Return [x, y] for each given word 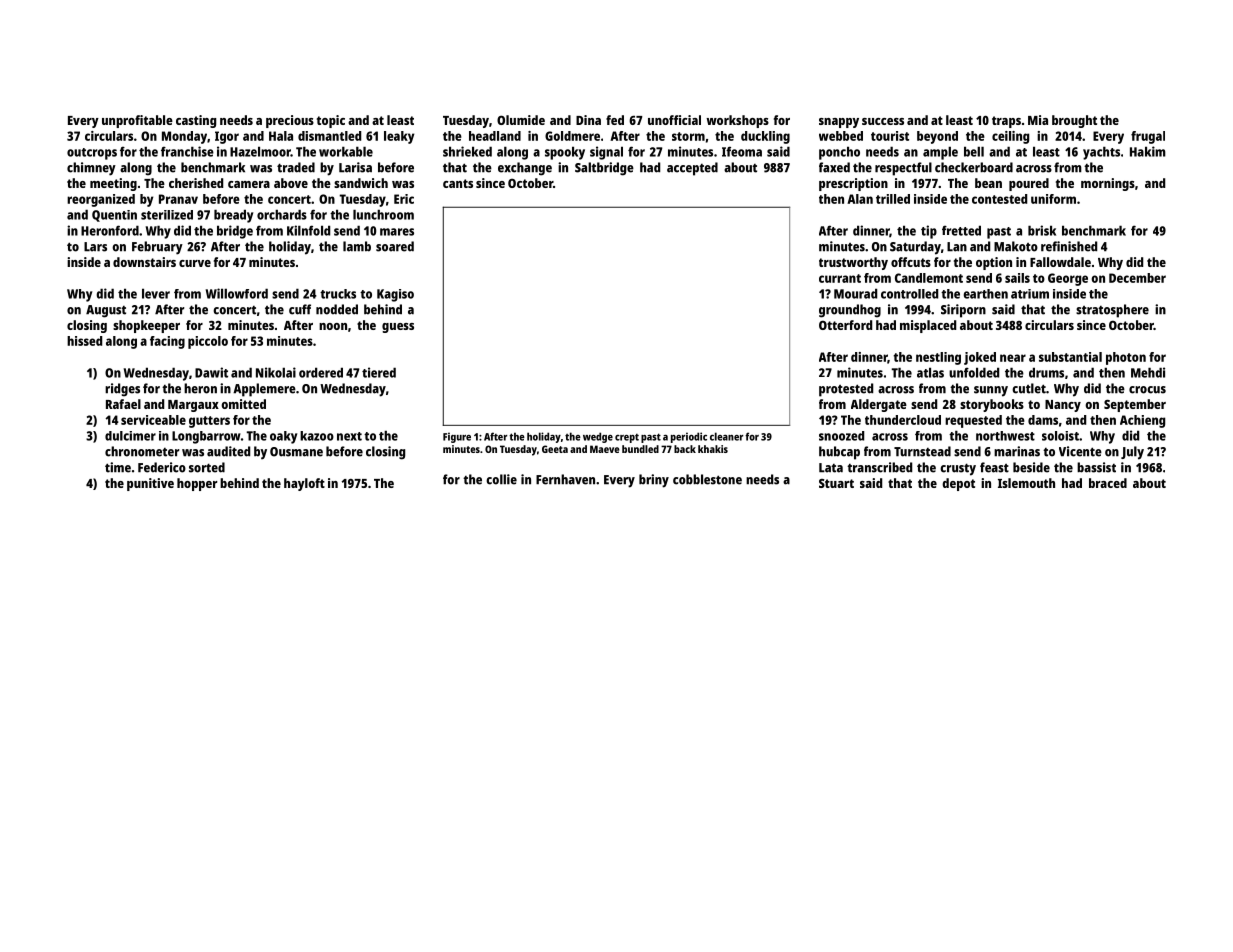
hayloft [304, 484]
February [157, 248]
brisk [1042, 230]
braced [1108, 483]
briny [654, 481]
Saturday [915, 248]
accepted [692, 169]
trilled [893, 199]
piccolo [208, 342]
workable [346, 151]
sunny [991, 391]
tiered [379, 372]
